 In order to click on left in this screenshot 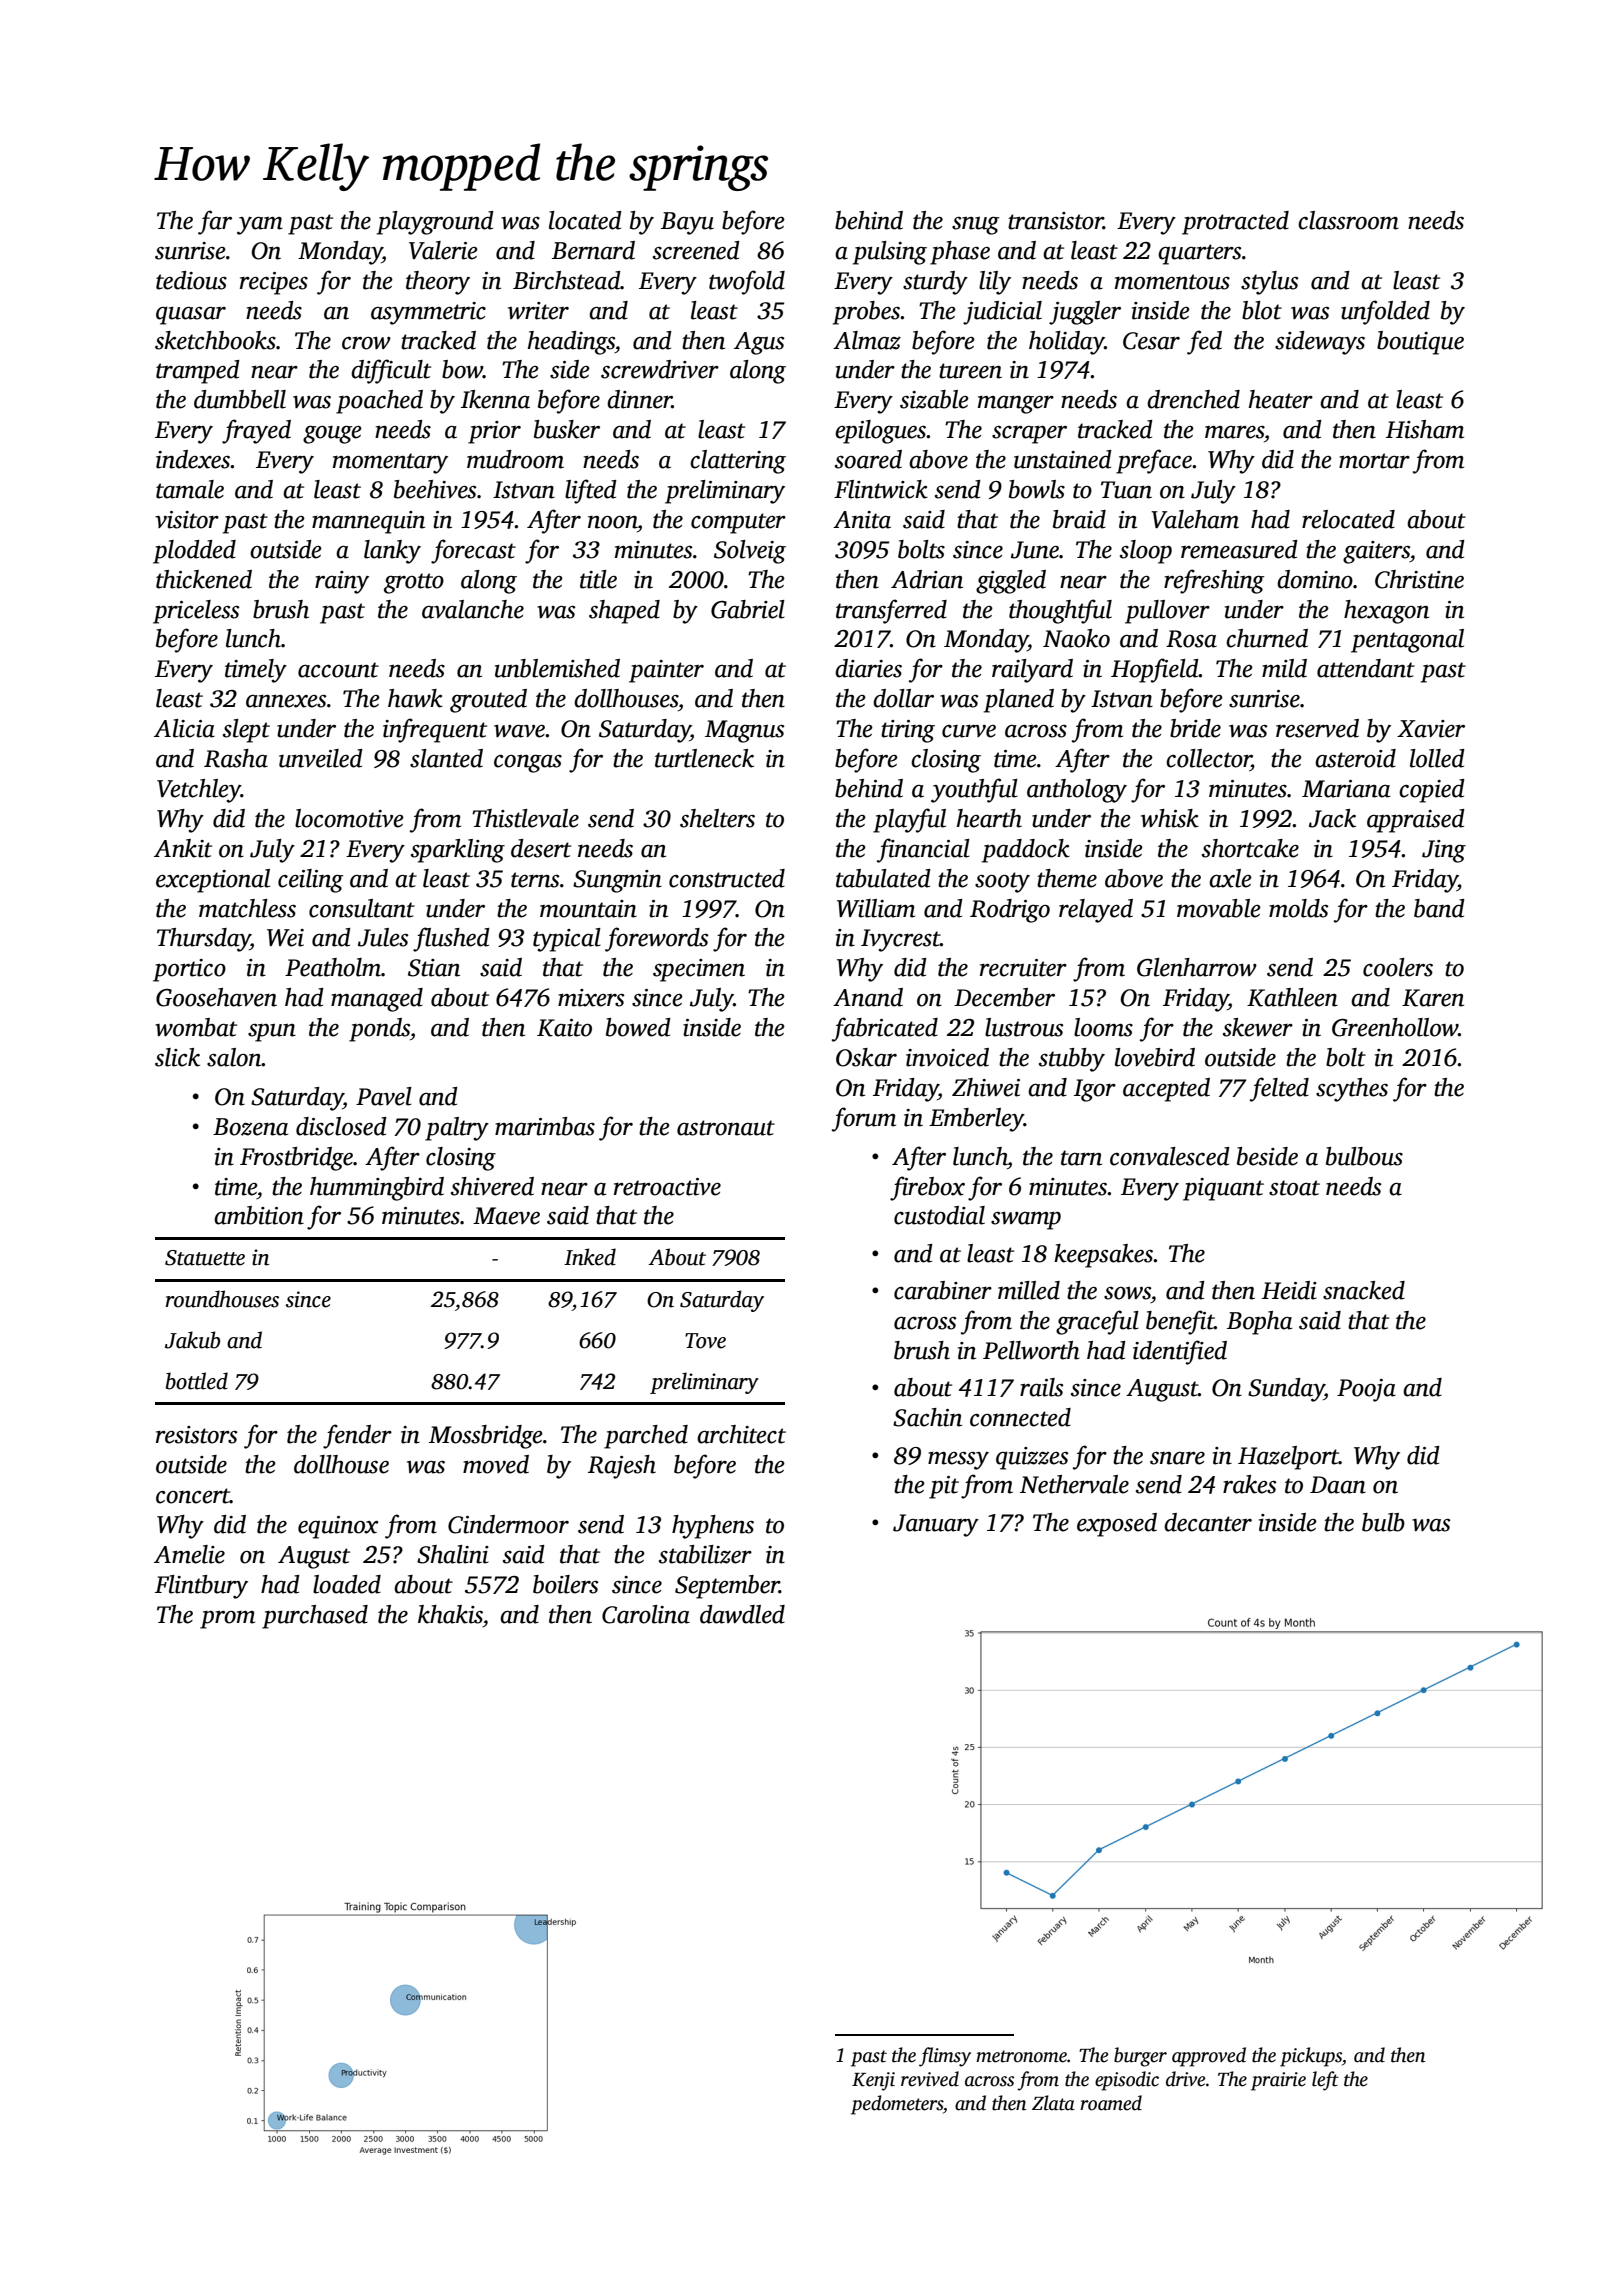, I will do `click(1325, 2081)`.
